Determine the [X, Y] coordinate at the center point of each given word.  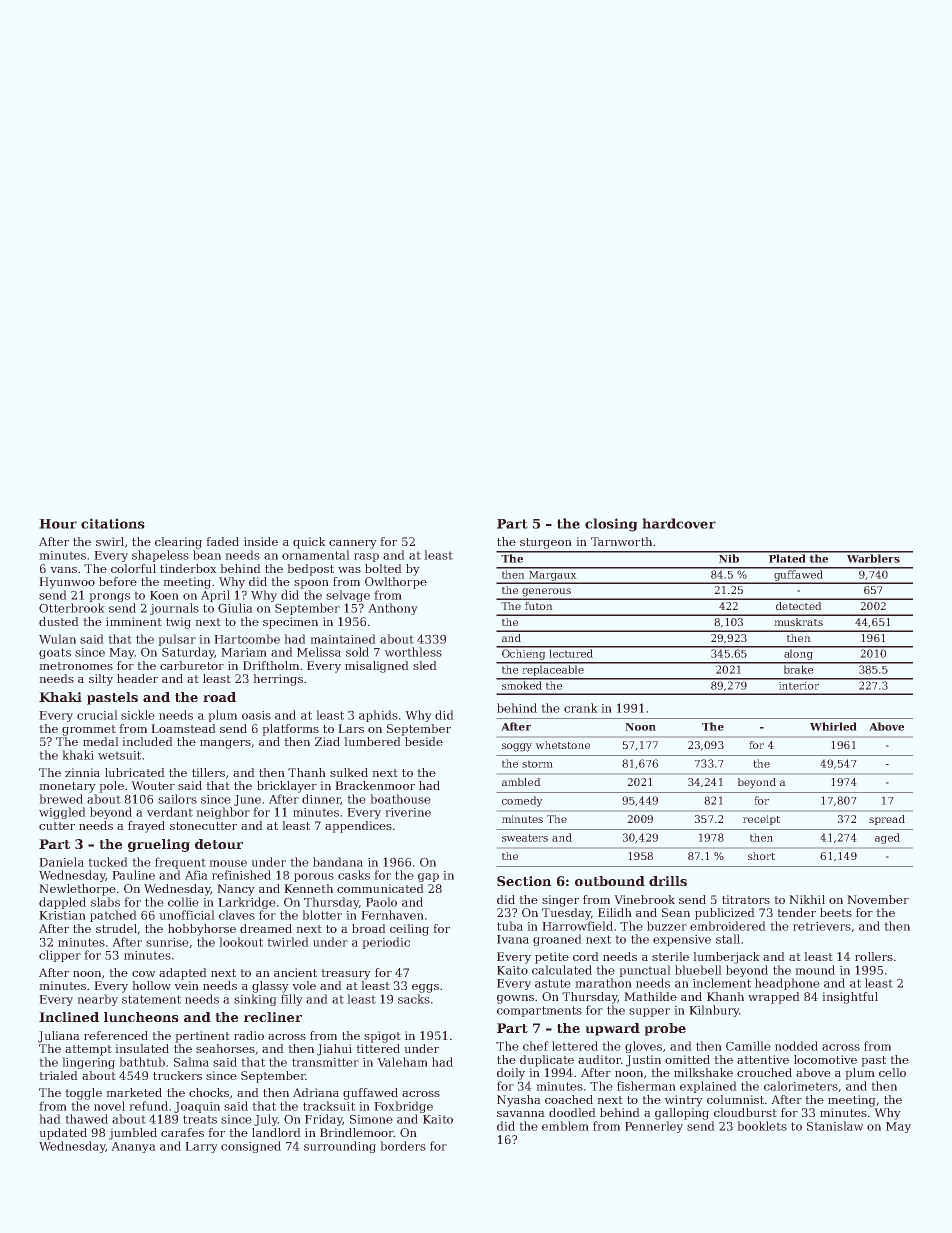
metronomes [76, 666]
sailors [177, 799]
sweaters [525, 838]
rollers [874, 956]
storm [537, 764]
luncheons [141, 1017]
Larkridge [247, 903]
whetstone [562, 745]
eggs [425, 988]
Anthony [393, 609]
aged [887, 838]
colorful [133, 568]
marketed [134, 1092]
